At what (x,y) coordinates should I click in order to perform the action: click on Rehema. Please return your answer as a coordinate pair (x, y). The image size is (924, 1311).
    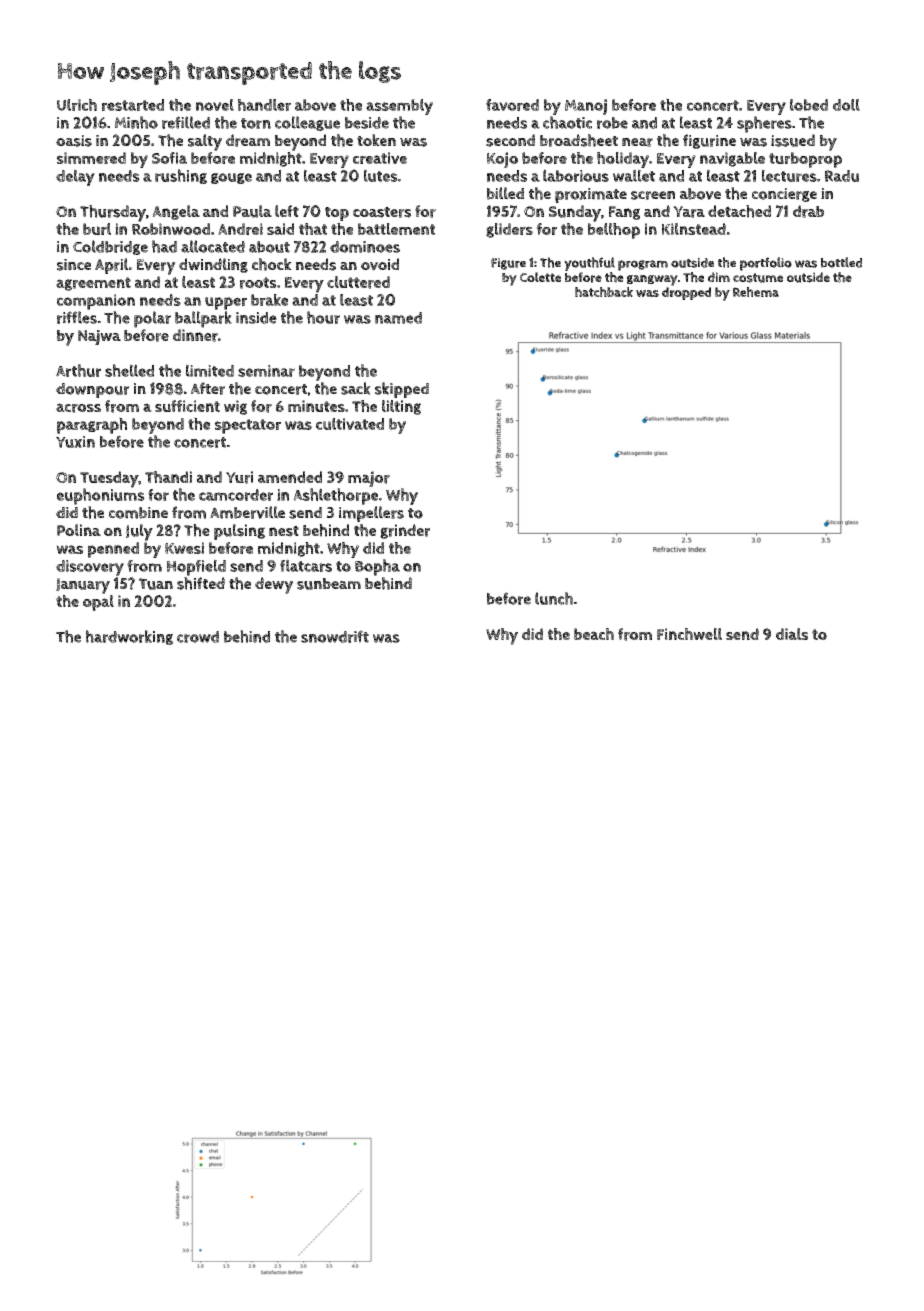
    Looking at the image, I should click on (756, 292).
